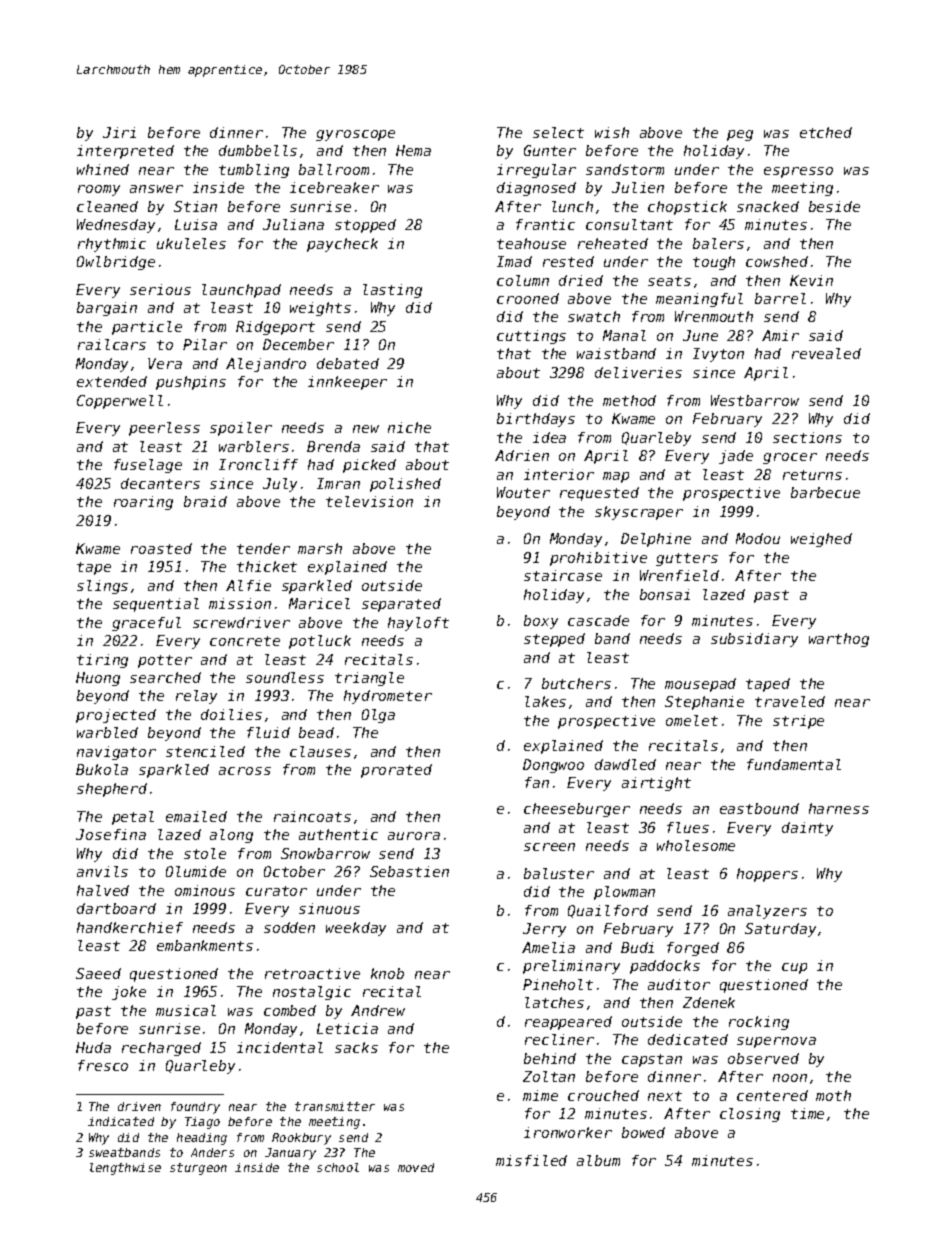 This screenshot has width=952, height=1233. I want to click on etched, so click(826, 132).
